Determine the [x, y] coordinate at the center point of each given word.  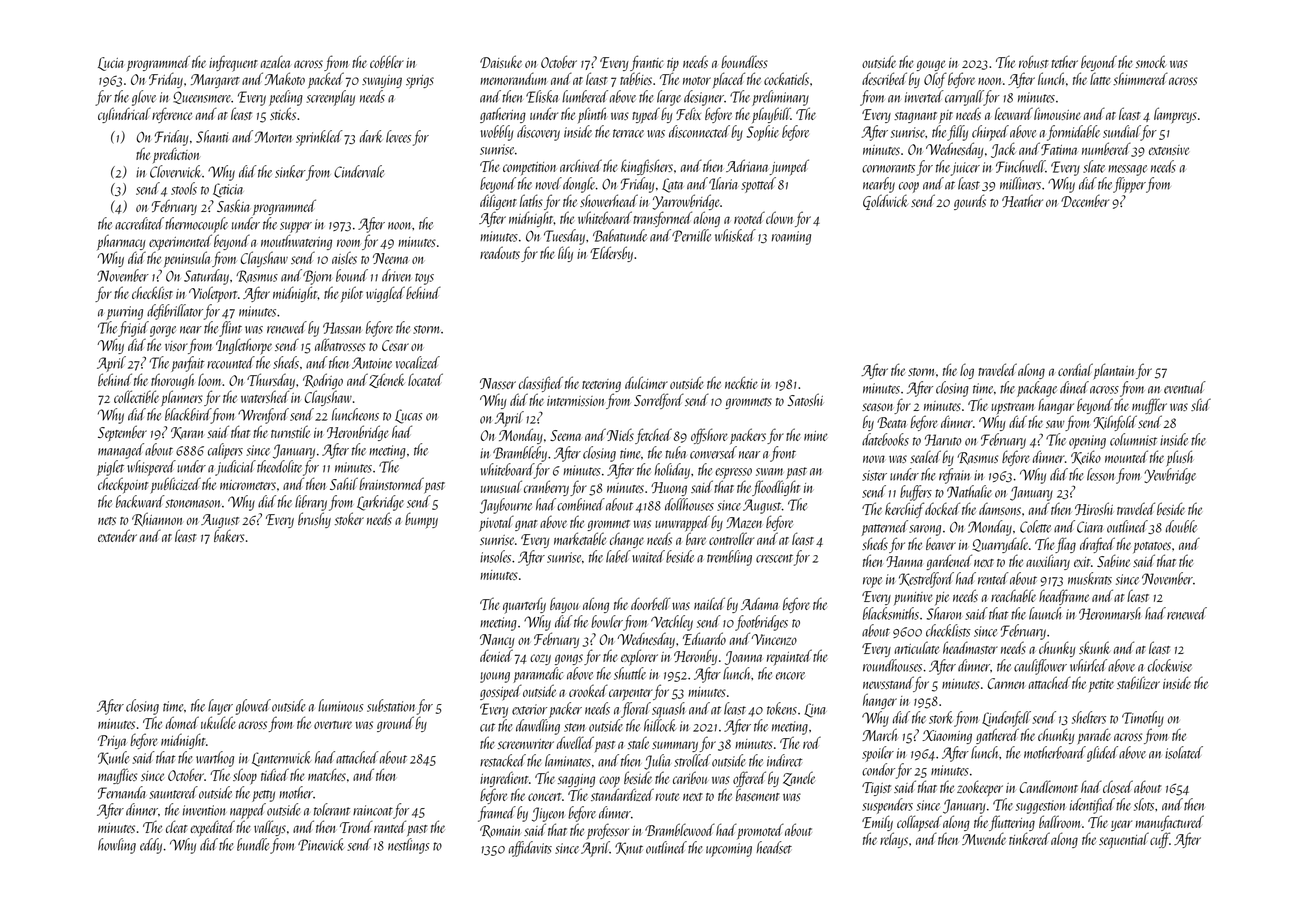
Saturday [206, 277]
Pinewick [321, 844]
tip [673, 64]
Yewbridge [1170, 476]
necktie [741, 382]
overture [333, 725]
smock [1151, 62]
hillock [660, 725]
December [1085, 201]
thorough [172, 381]
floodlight [776, 488]
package [1037, 389]
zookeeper [980, 788]
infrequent [233, 63]
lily [565, 254]
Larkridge [380, 503]
